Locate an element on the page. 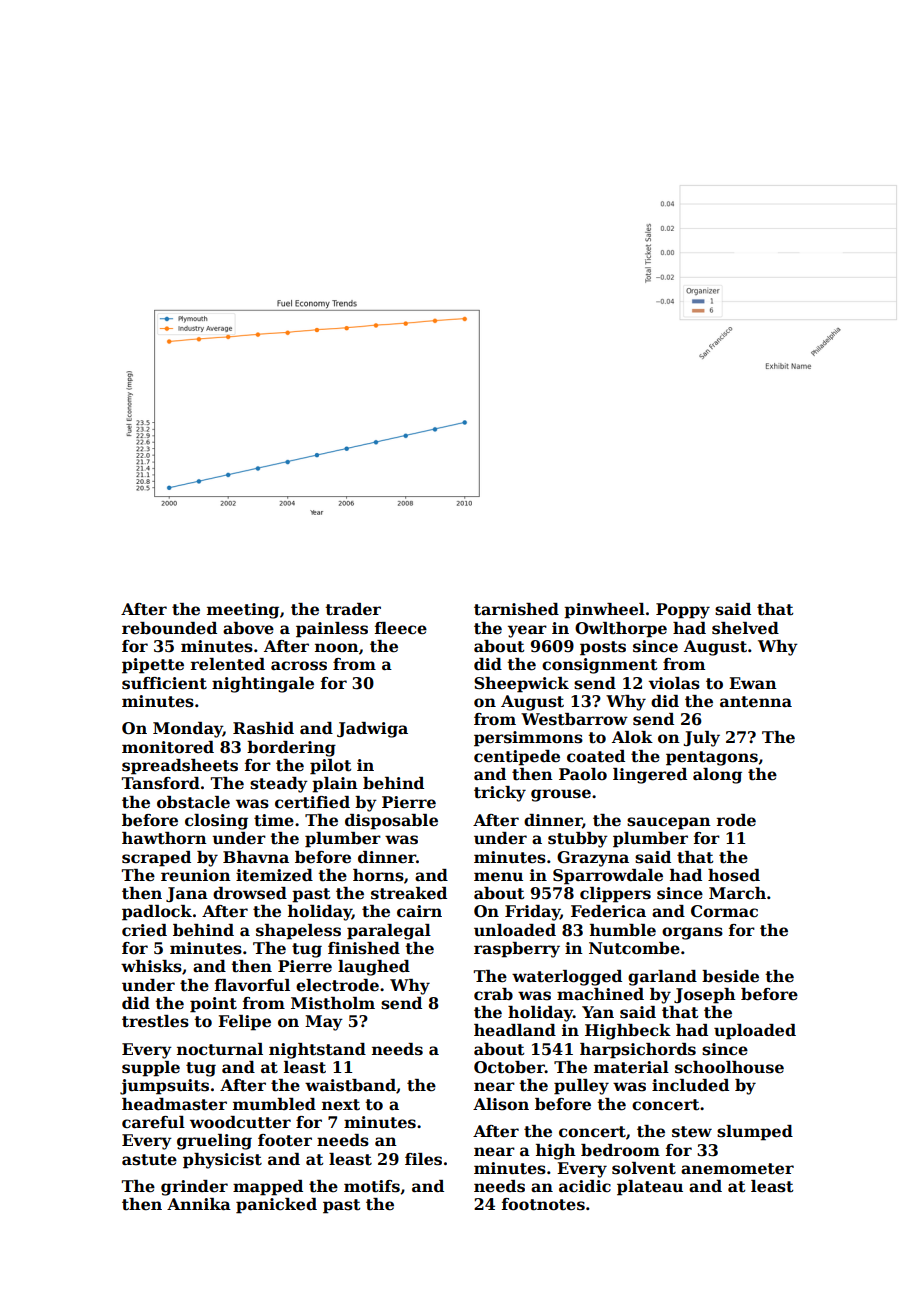 Image resolution: width=924 pixels, height=1308 pixels. Annika is located at coordinates (199, 1204).
